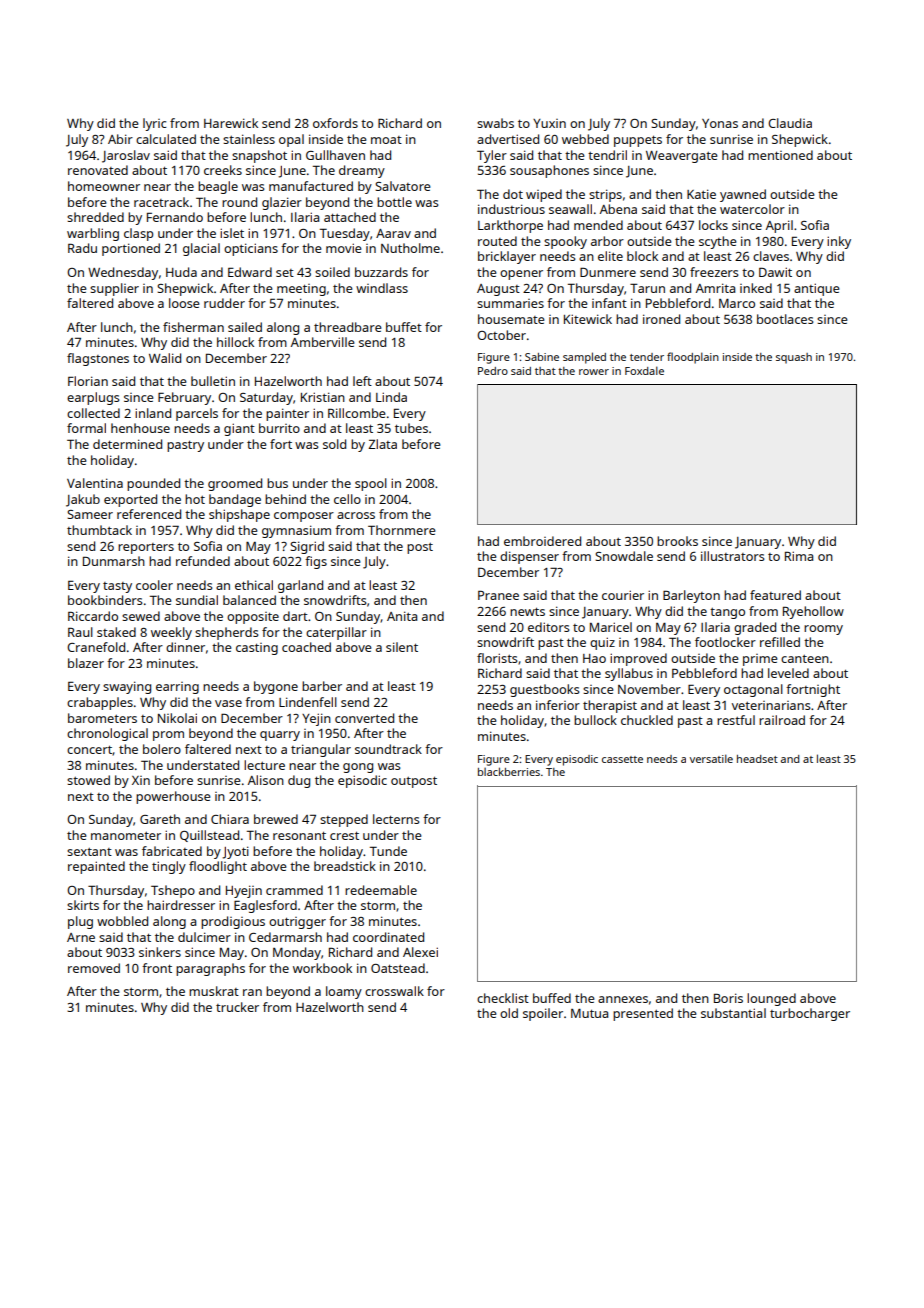 This document has width=924, height=1308. What do you see at coordinates (210, 969) in the document?
I see `paragraphs` at bounding box center [210, 969].
